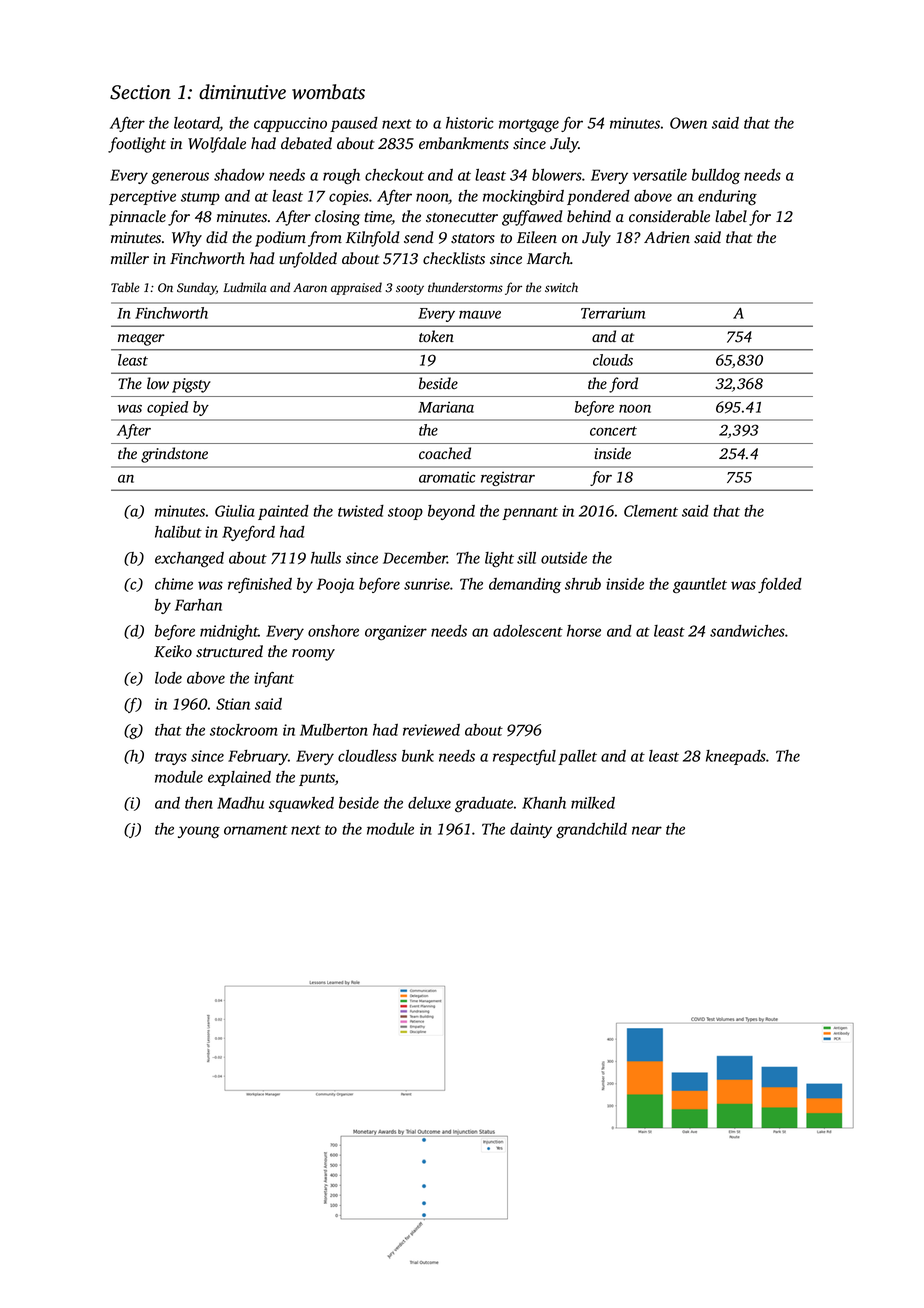 The height and width of the screenshot is (1308, 924). I want to click on cappuccino, so click(290, 124).
